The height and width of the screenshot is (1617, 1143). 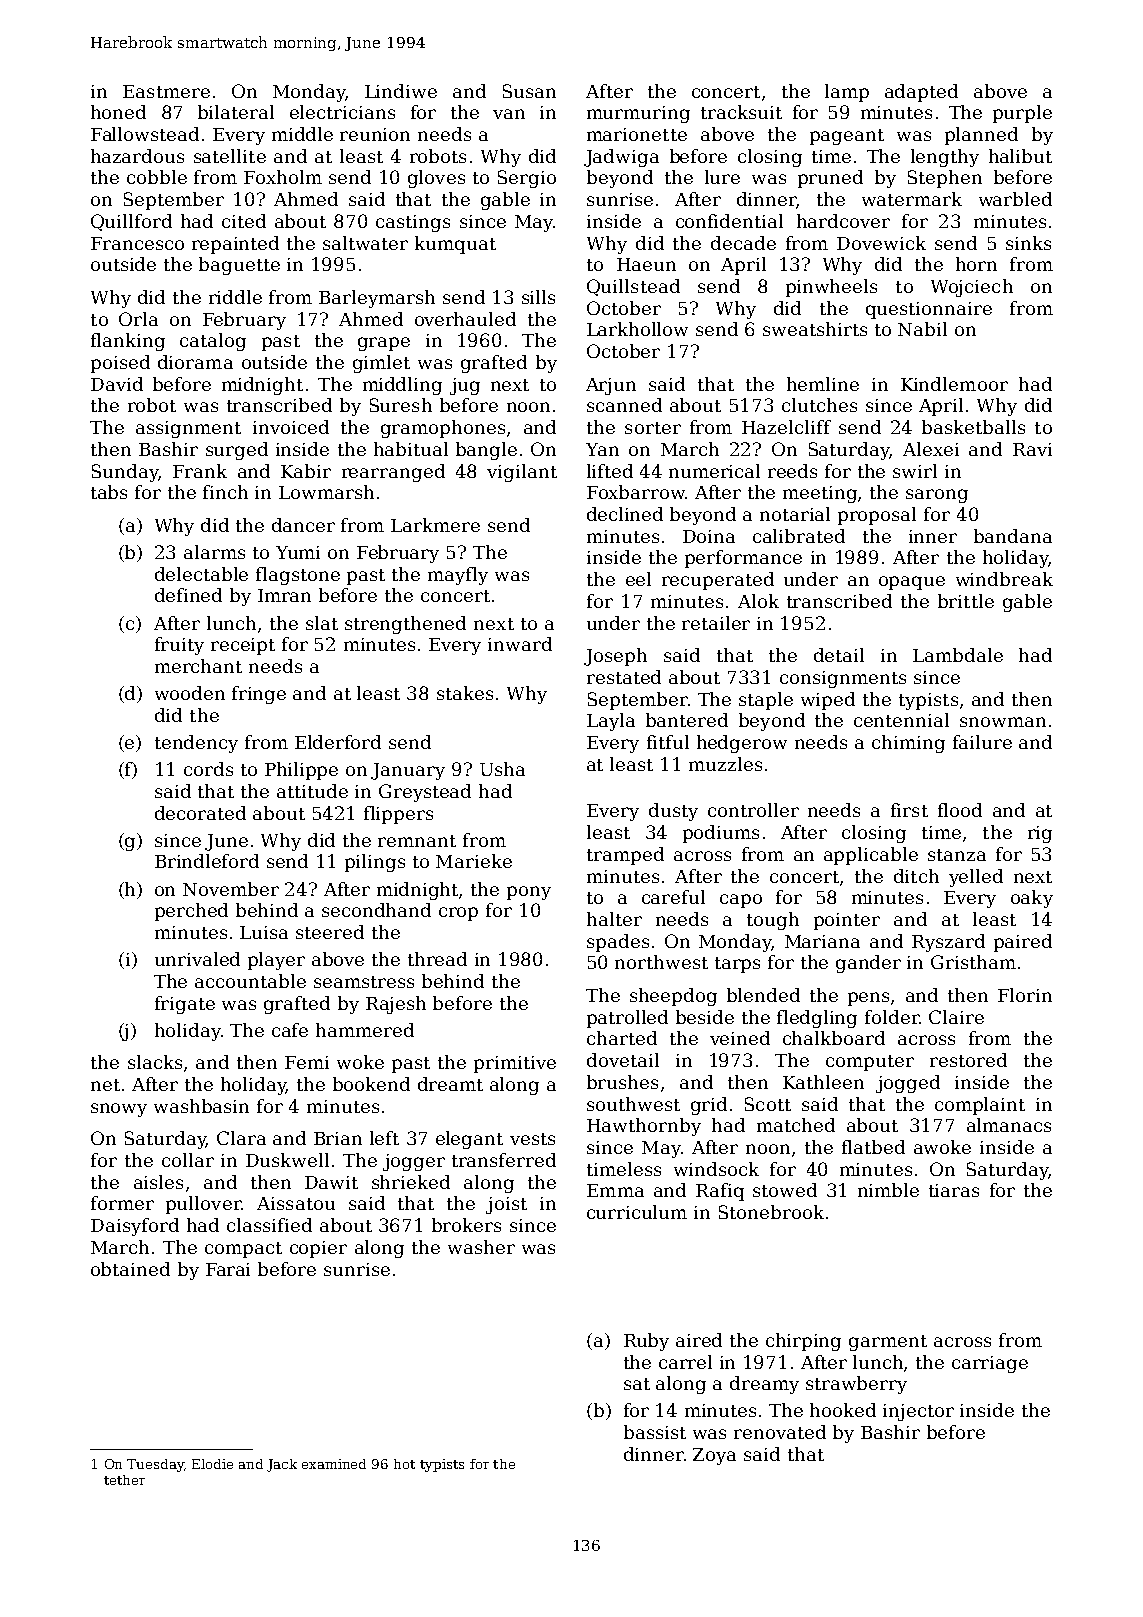 What do you see at coordinates (124, 1480) in the screenshot?
I see `tether` at bounding box center [124, 1480].
